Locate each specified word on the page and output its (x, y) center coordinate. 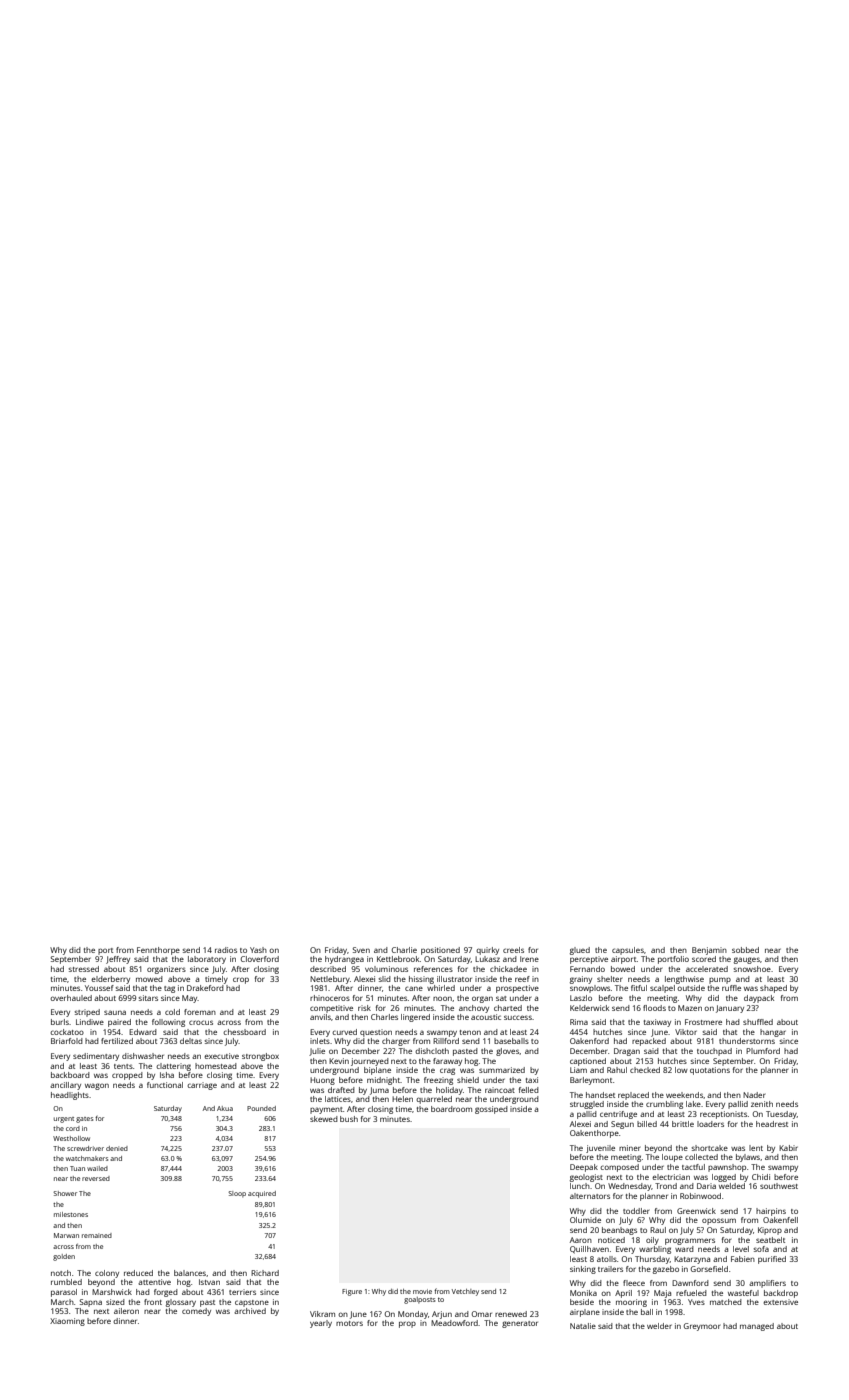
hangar (773, 1033)
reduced (138, 1273)
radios (226, 950)
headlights (70, 1096)
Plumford (763, 1051)
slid (385, 979)
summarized (502, 1070)
